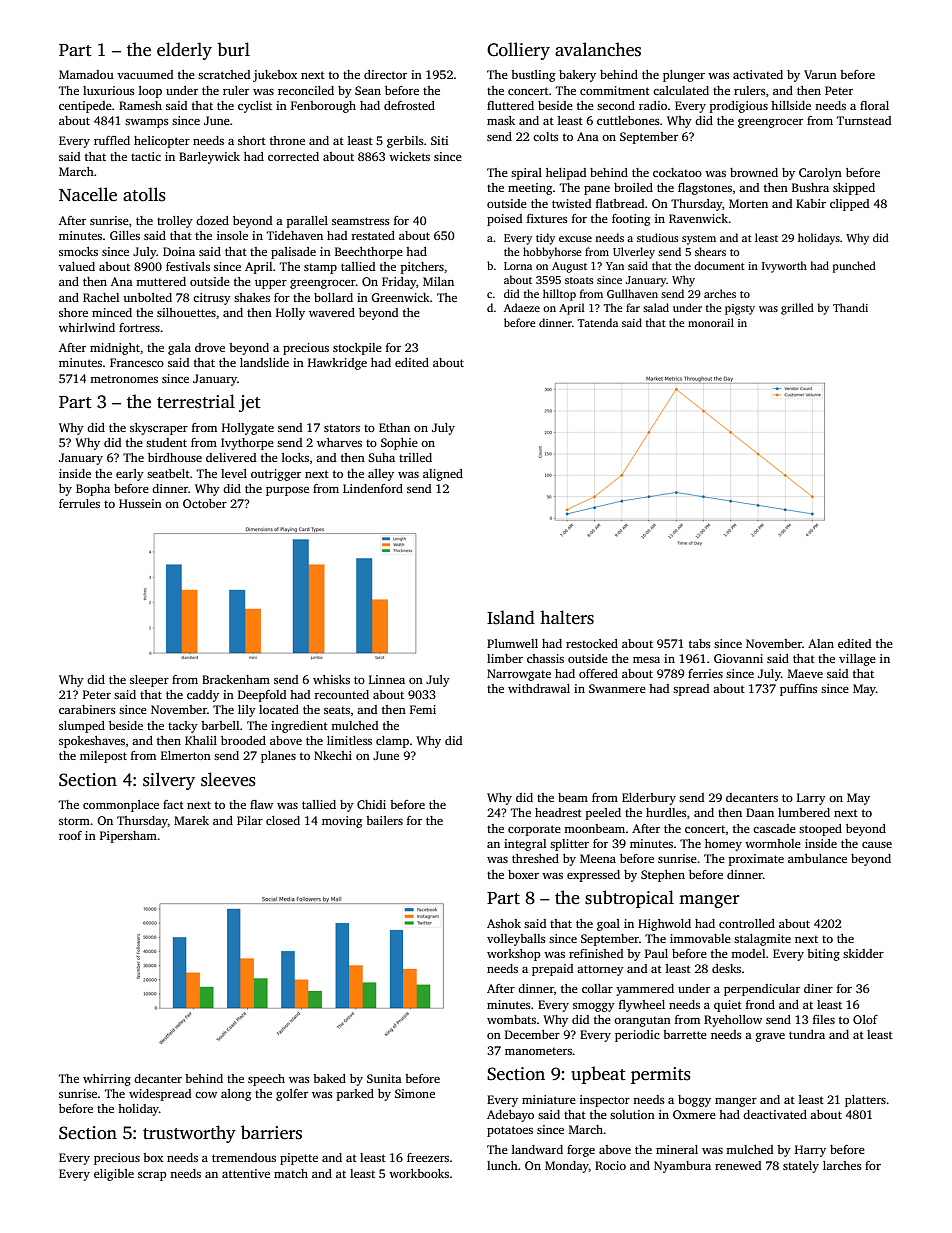  I want to click on Thandi, so click(850, 307).
